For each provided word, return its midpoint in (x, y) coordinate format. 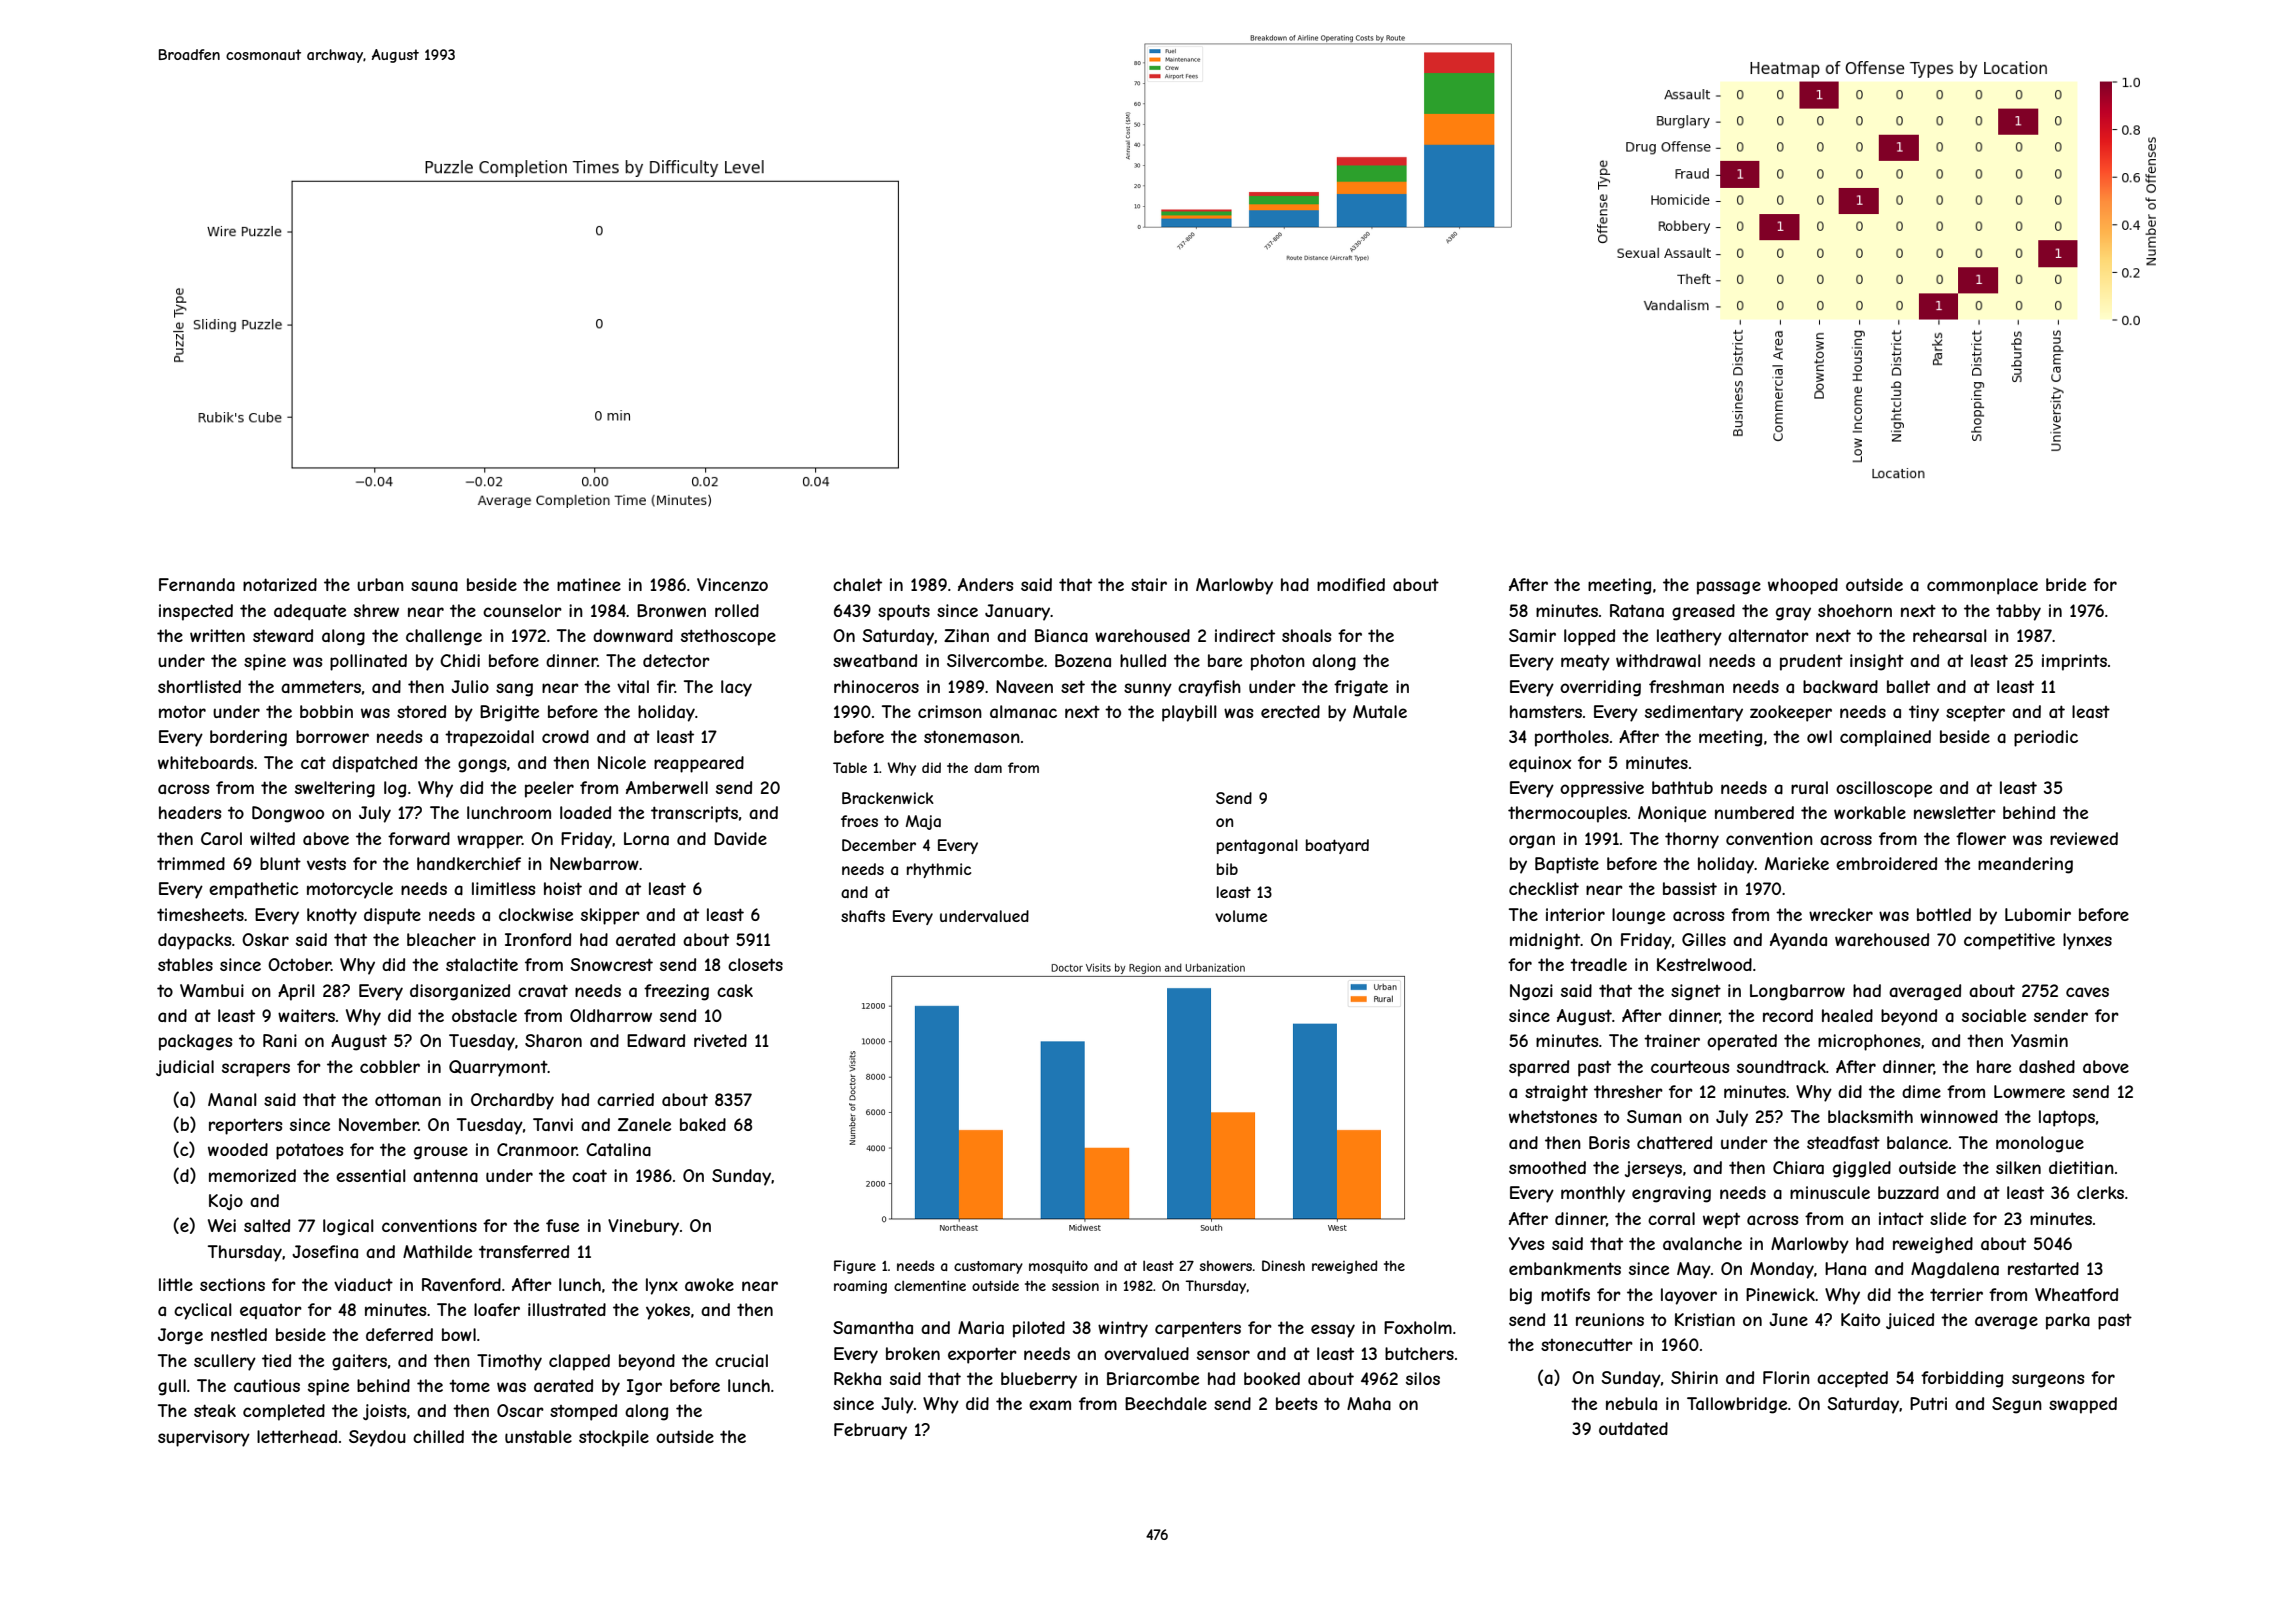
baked (703, 1124)
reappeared (699, 764)
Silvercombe (995, 660)
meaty (1585, 662)
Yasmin (2039, 1040)
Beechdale (1166, 1403)
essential (371, 1175)
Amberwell (667, 787)
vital (633, 686)
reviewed (2084, 838)
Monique (1672, 814)
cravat (543, 990)
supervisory (204, 1438)
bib (1227, 869)
